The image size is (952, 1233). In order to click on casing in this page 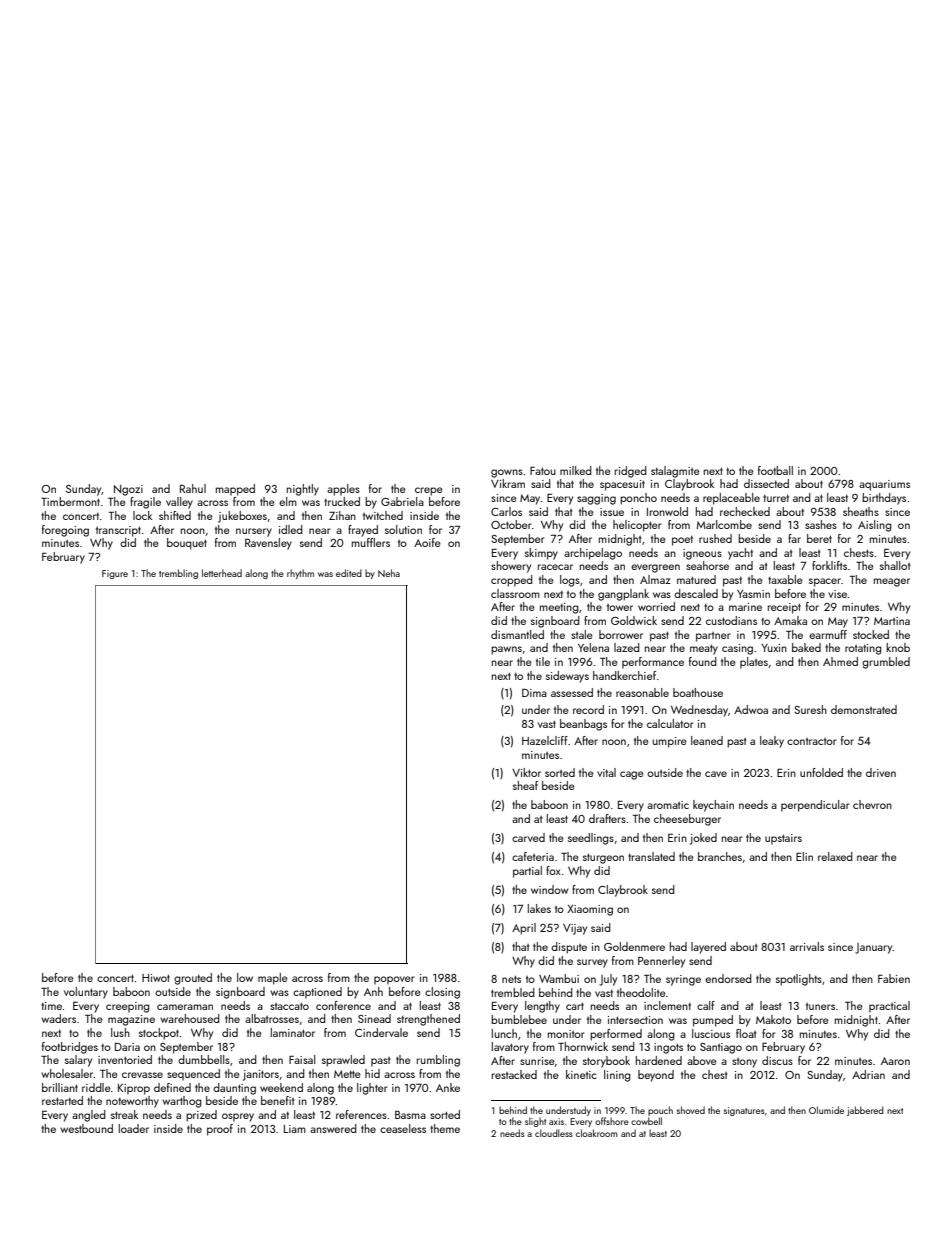, I will do `click(737, 649)`.
